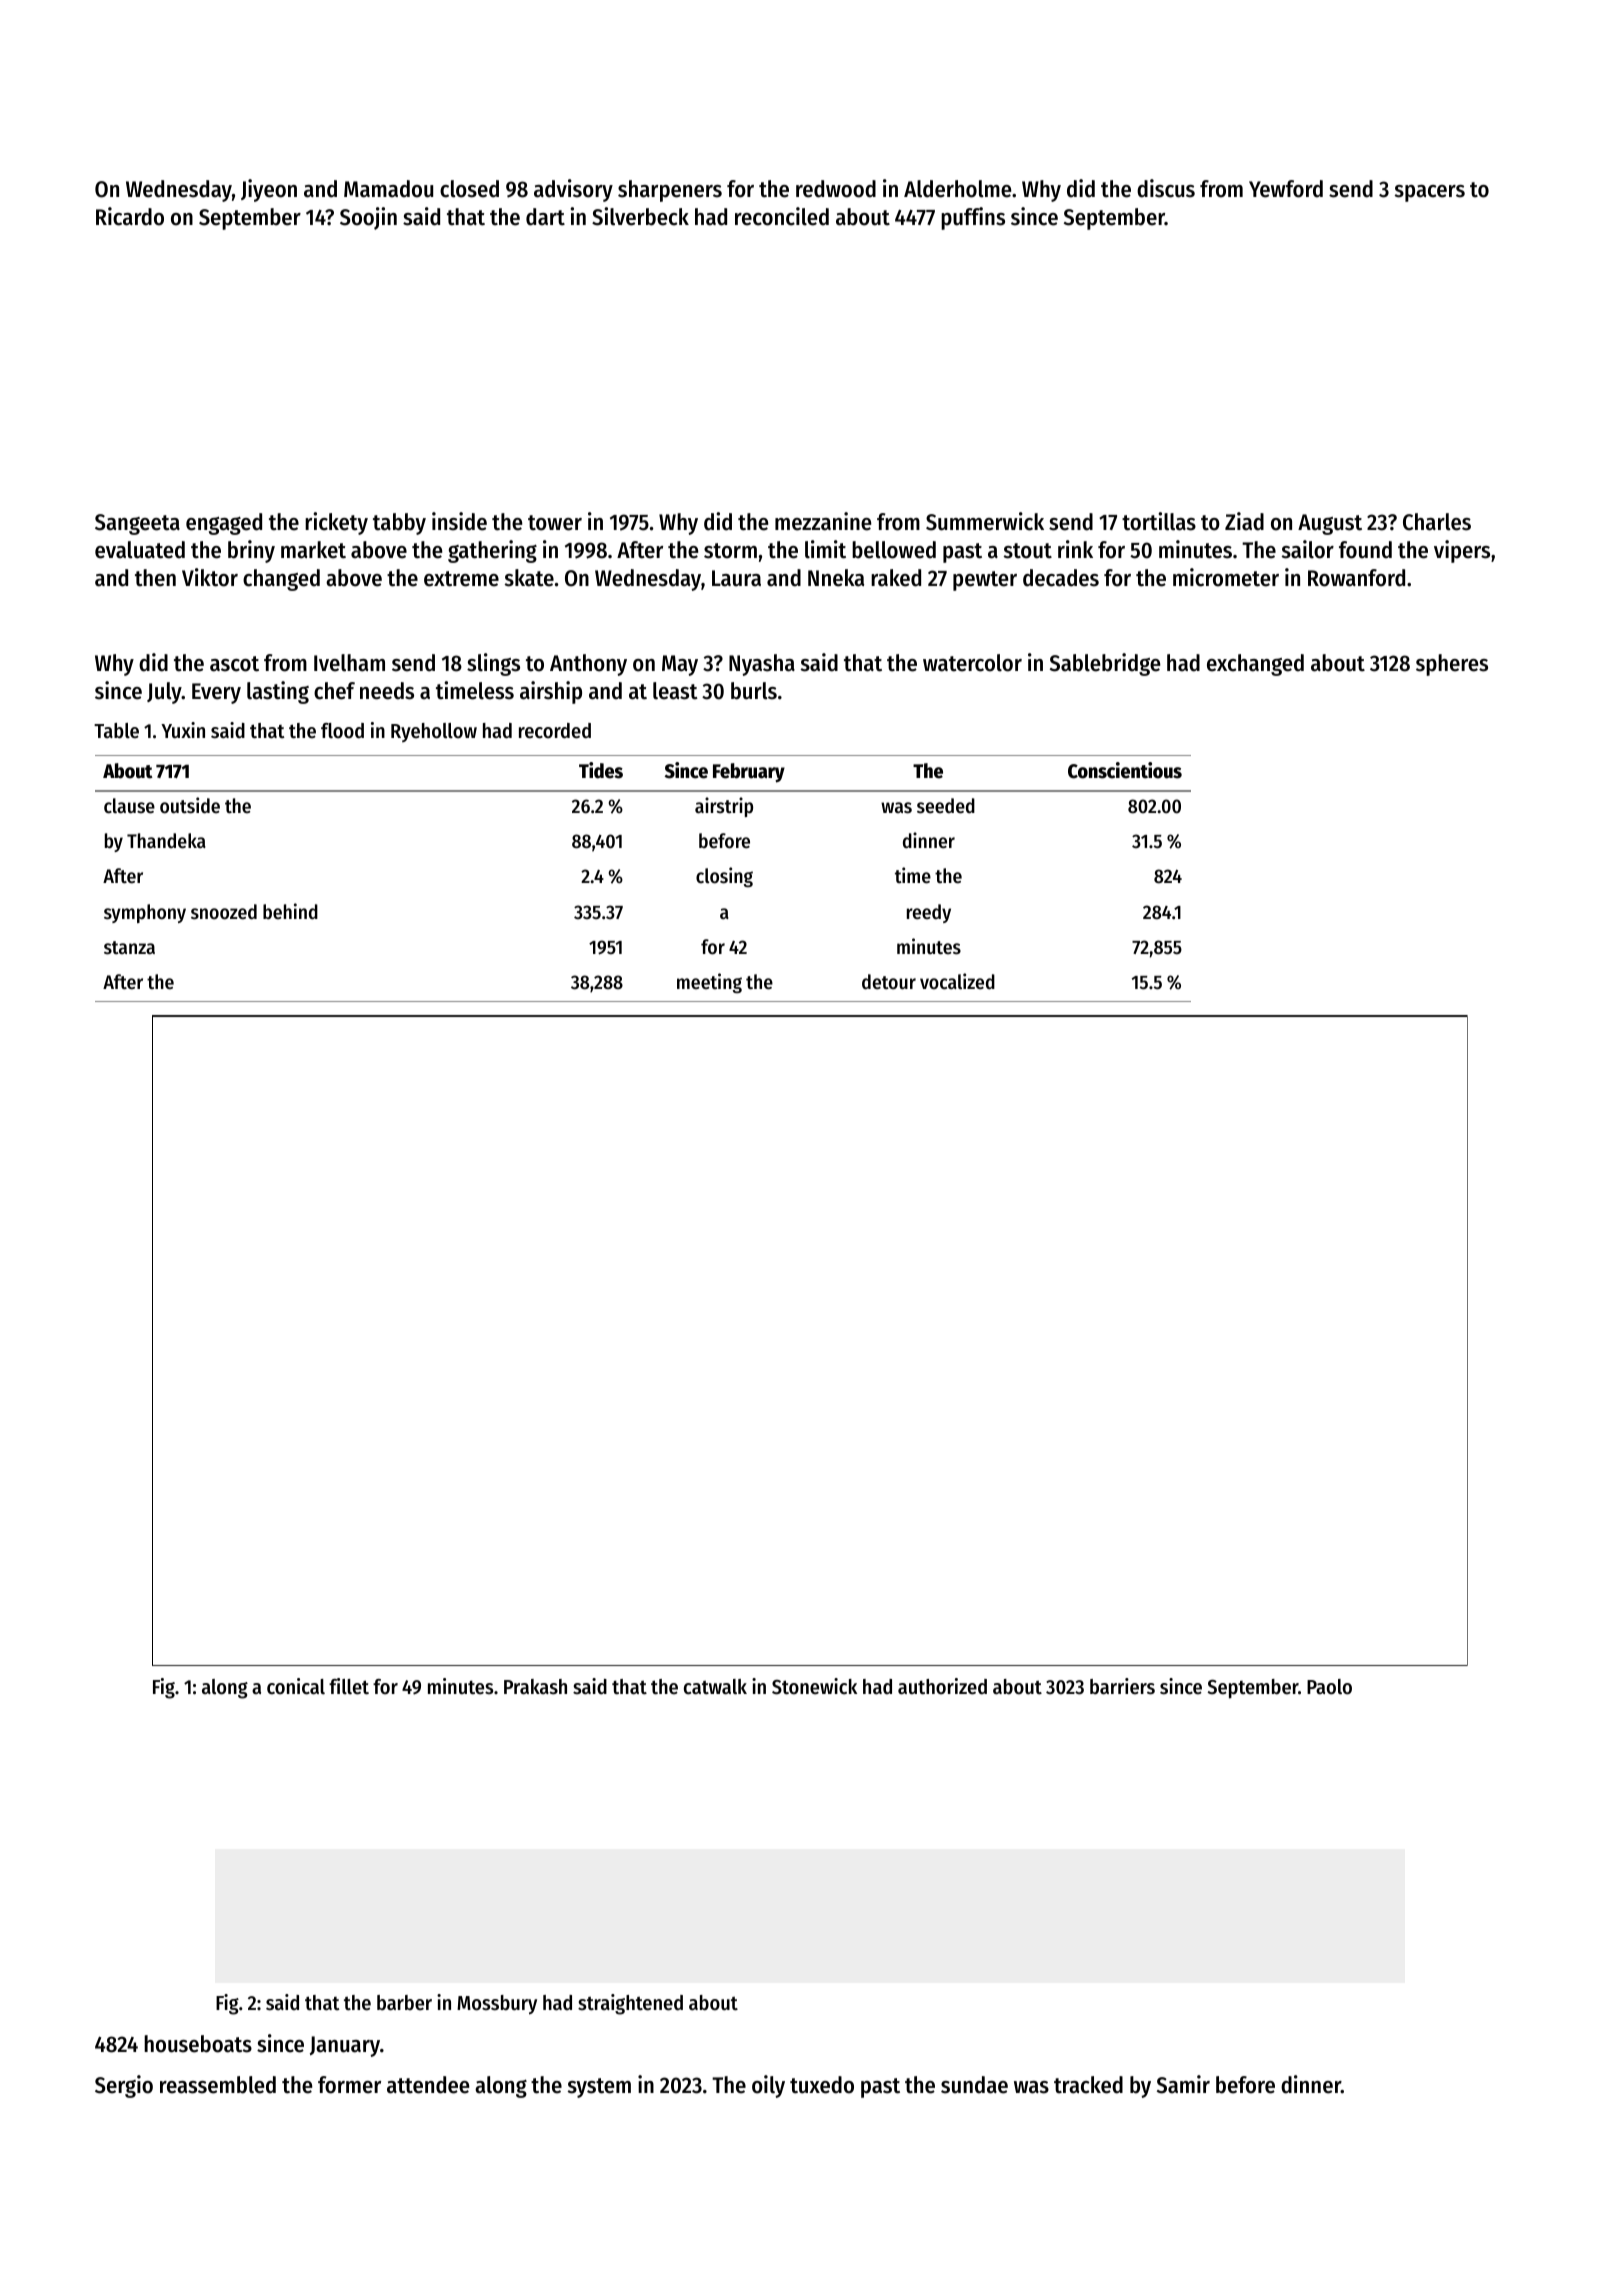 The width and height of the screenshot is (1620, 2292). What do you see at coordinates (670, 191) in the screenshot?
I see `sharpeners` at bounding box center [670, 191].
